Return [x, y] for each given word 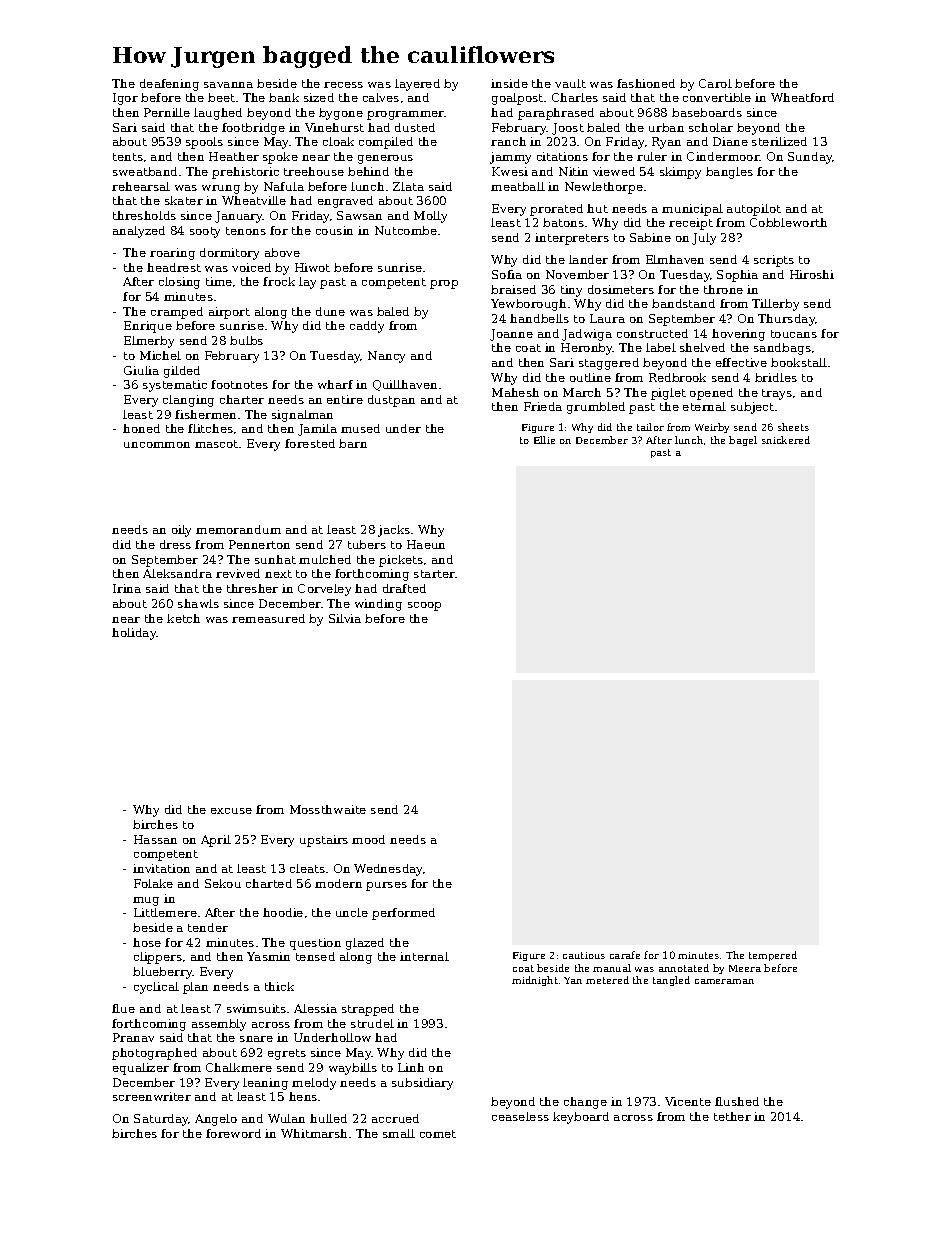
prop [444, 284]
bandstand [683, 303]
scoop [424, 606]
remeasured [268, 618]
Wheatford [802, 97]
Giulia [141, 370]
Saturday [161, 1120]
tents [128, 157]
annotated [684, 968]
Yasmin [268, 956]
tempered [773, 956]
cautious [584, 955]
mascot [216, 444]
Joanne [511, 335]
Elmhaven [675, 259]
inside [509, 83]
